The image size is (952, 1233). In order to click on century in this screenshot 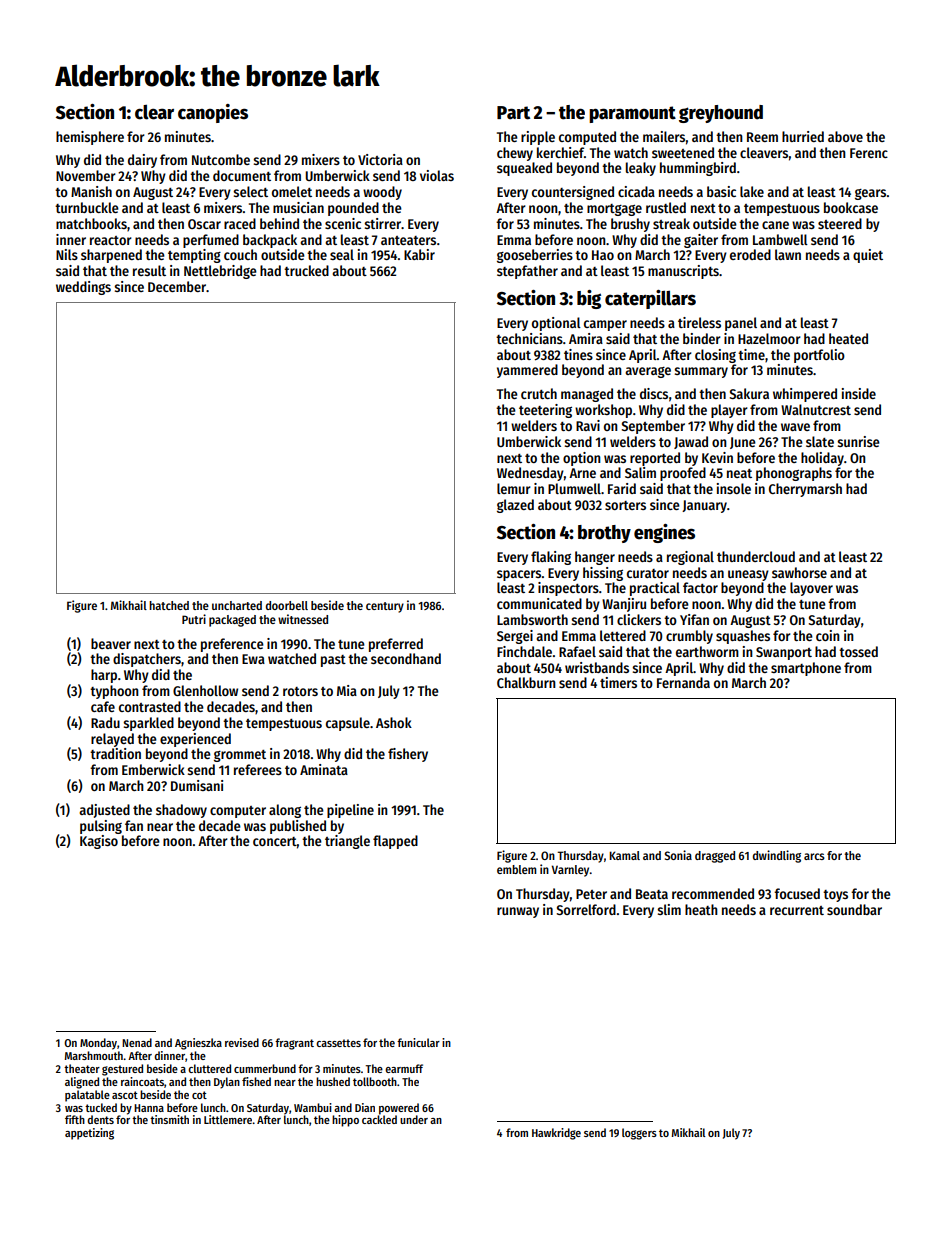, I will do `click(385, 607)`.
